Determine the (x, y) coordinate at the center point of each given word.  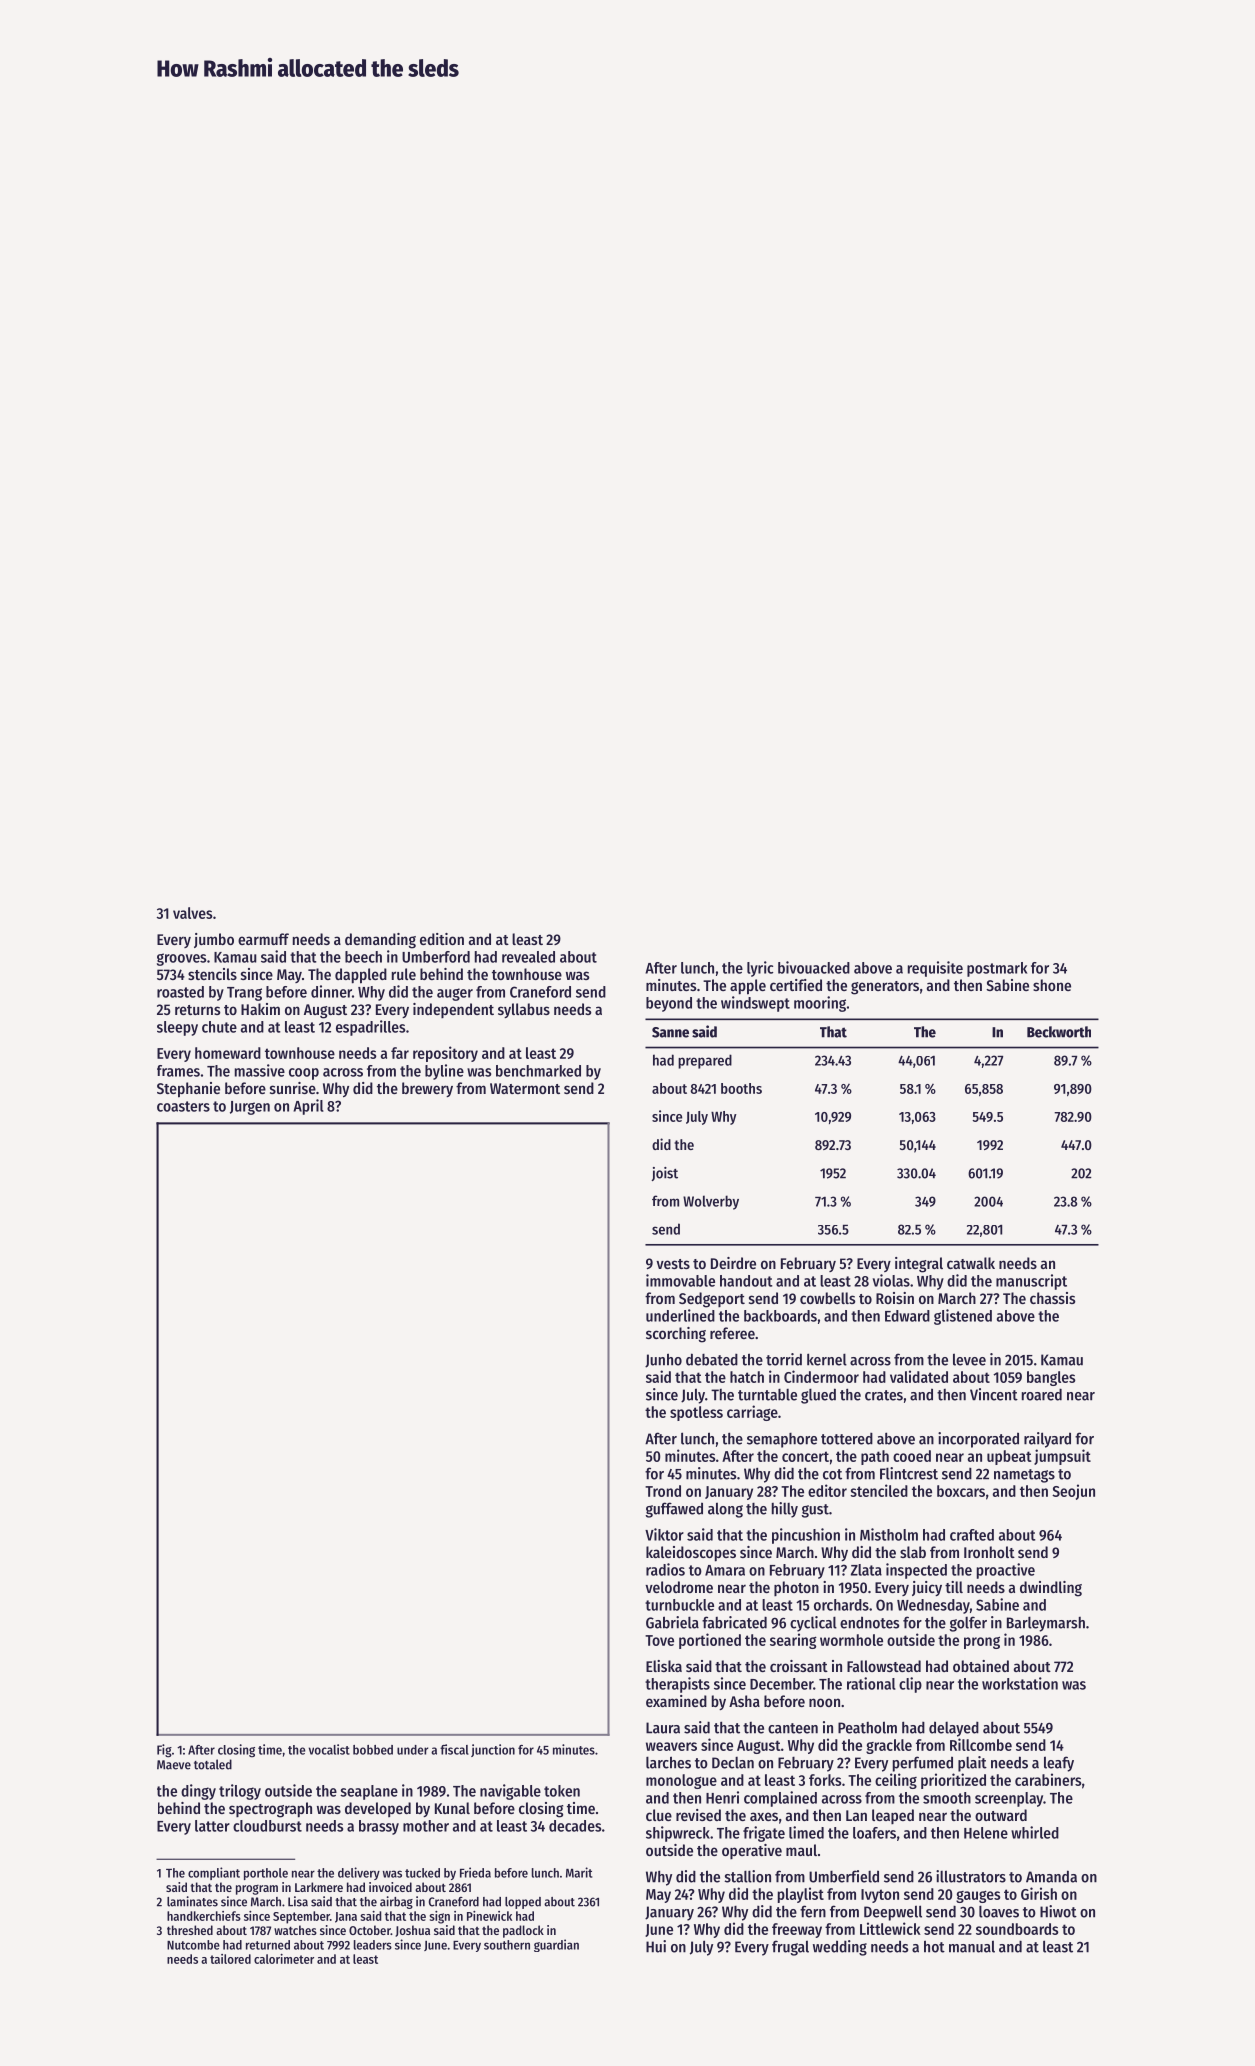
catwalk (971, 1263)
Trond (663, 1491)
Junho (663, 1360)
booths (741, 1088)
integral (919, 1265)
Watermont (525, 1088)
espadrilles (370, 1028)
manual (972, 1946)
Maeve (174, 1765)
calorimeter (284, 1959)
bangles (1051, 1378)
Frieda (475, 1872)
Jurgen (250, 1108)
